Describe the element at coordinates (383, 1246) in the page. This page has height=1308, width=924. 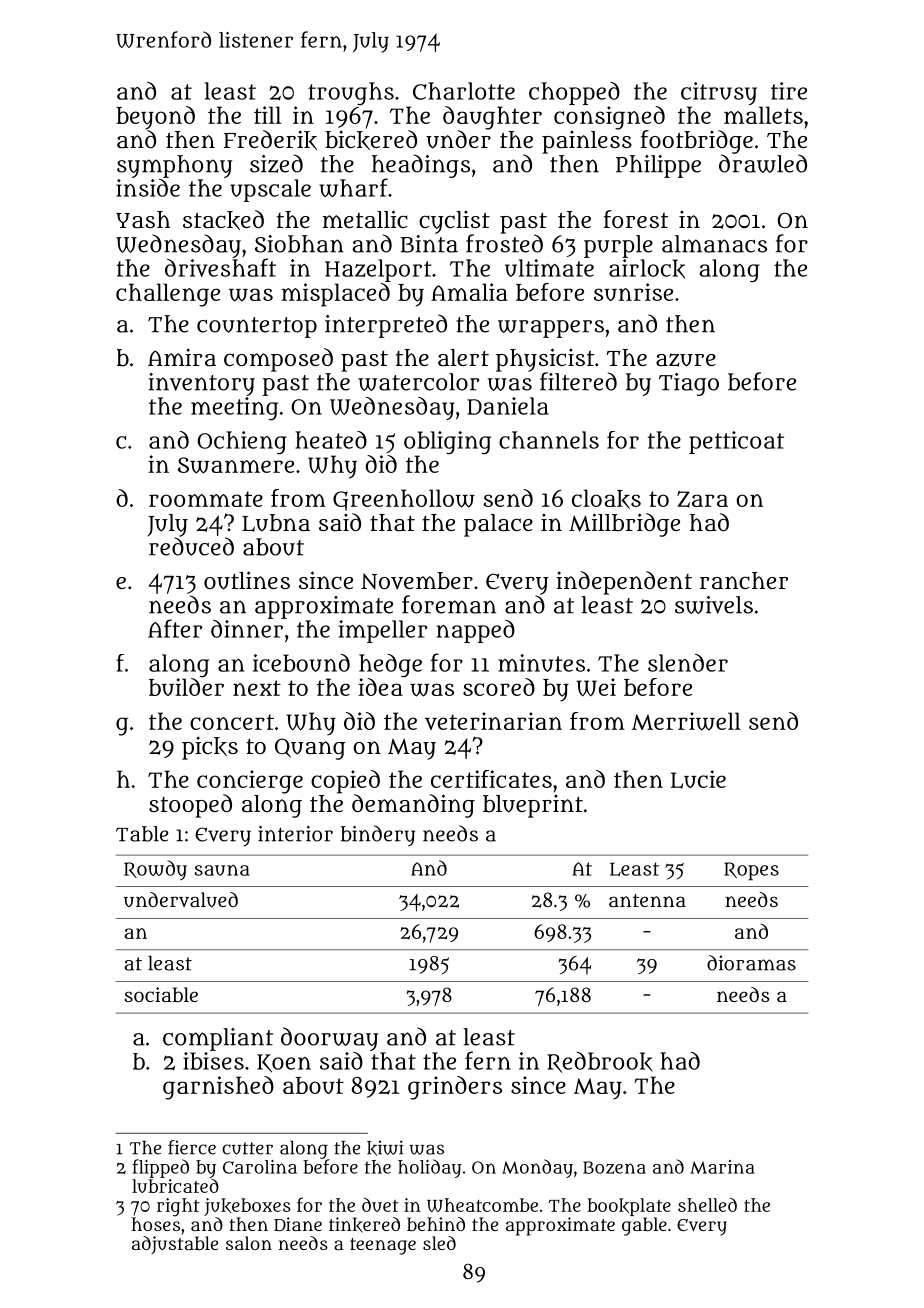
I see `teenage` at that location.
